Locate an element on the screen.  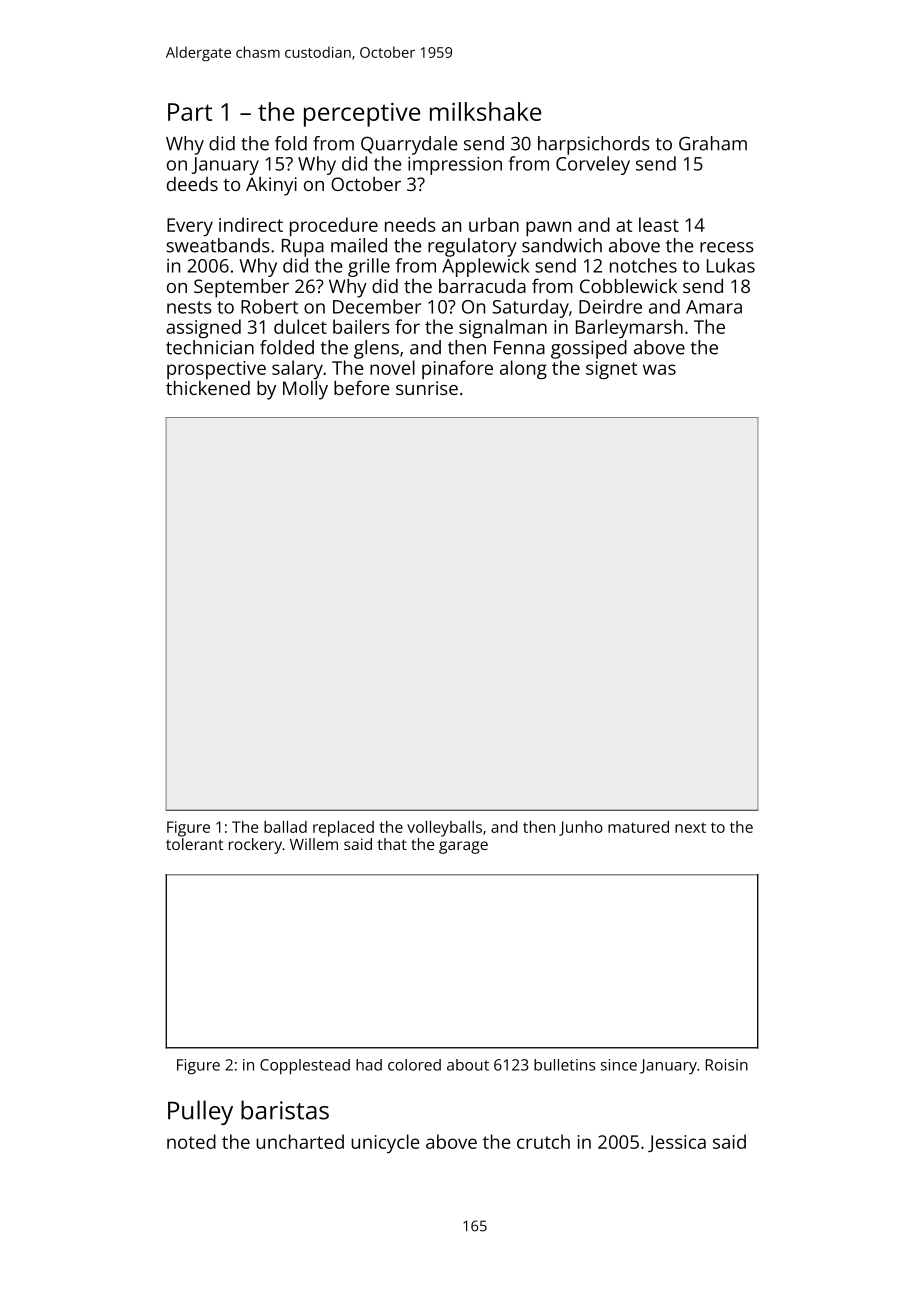
bulletins is located at coordinates (564, 1065).
